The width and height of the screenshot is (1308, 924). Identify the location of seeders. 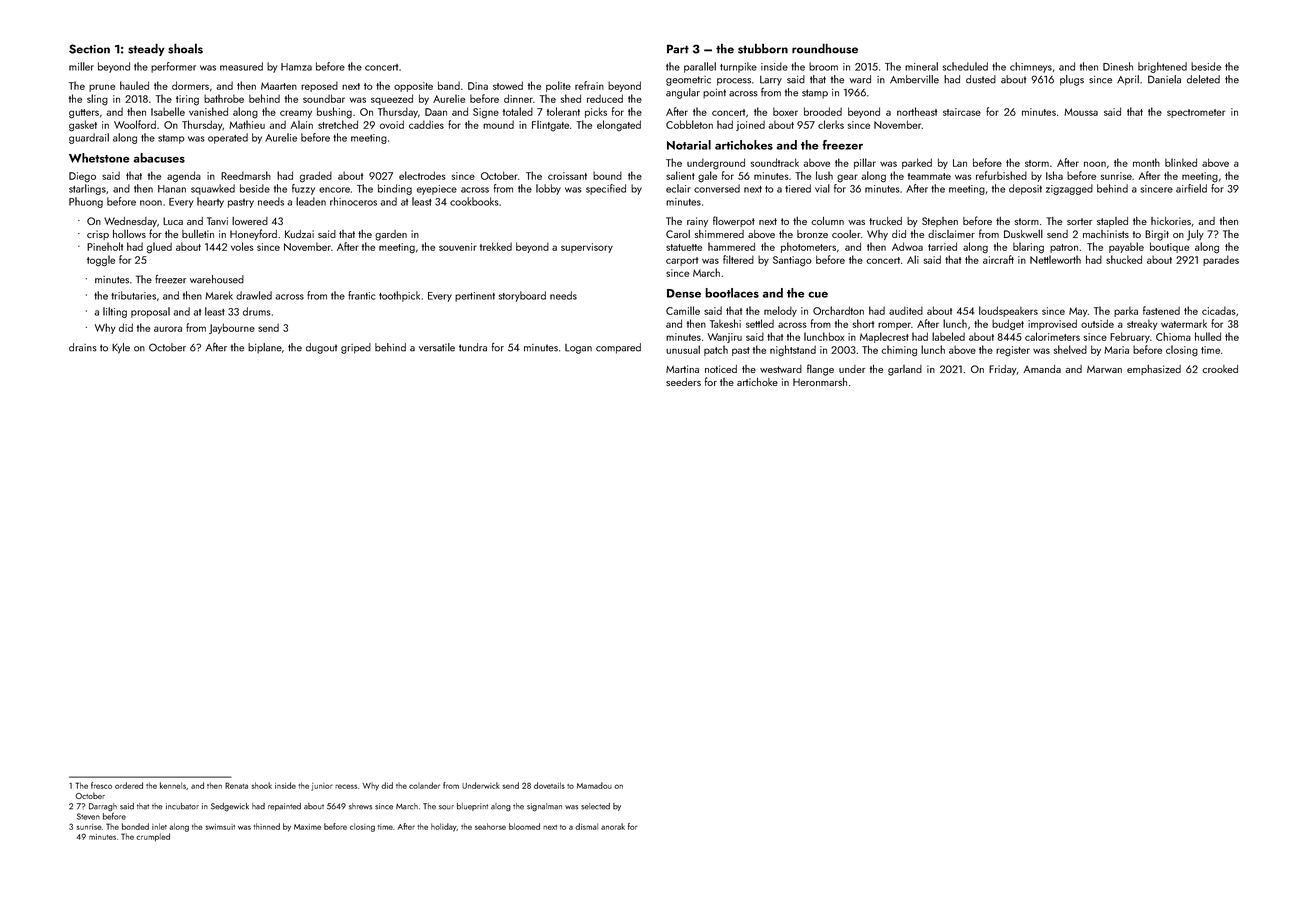
(683, 382).
